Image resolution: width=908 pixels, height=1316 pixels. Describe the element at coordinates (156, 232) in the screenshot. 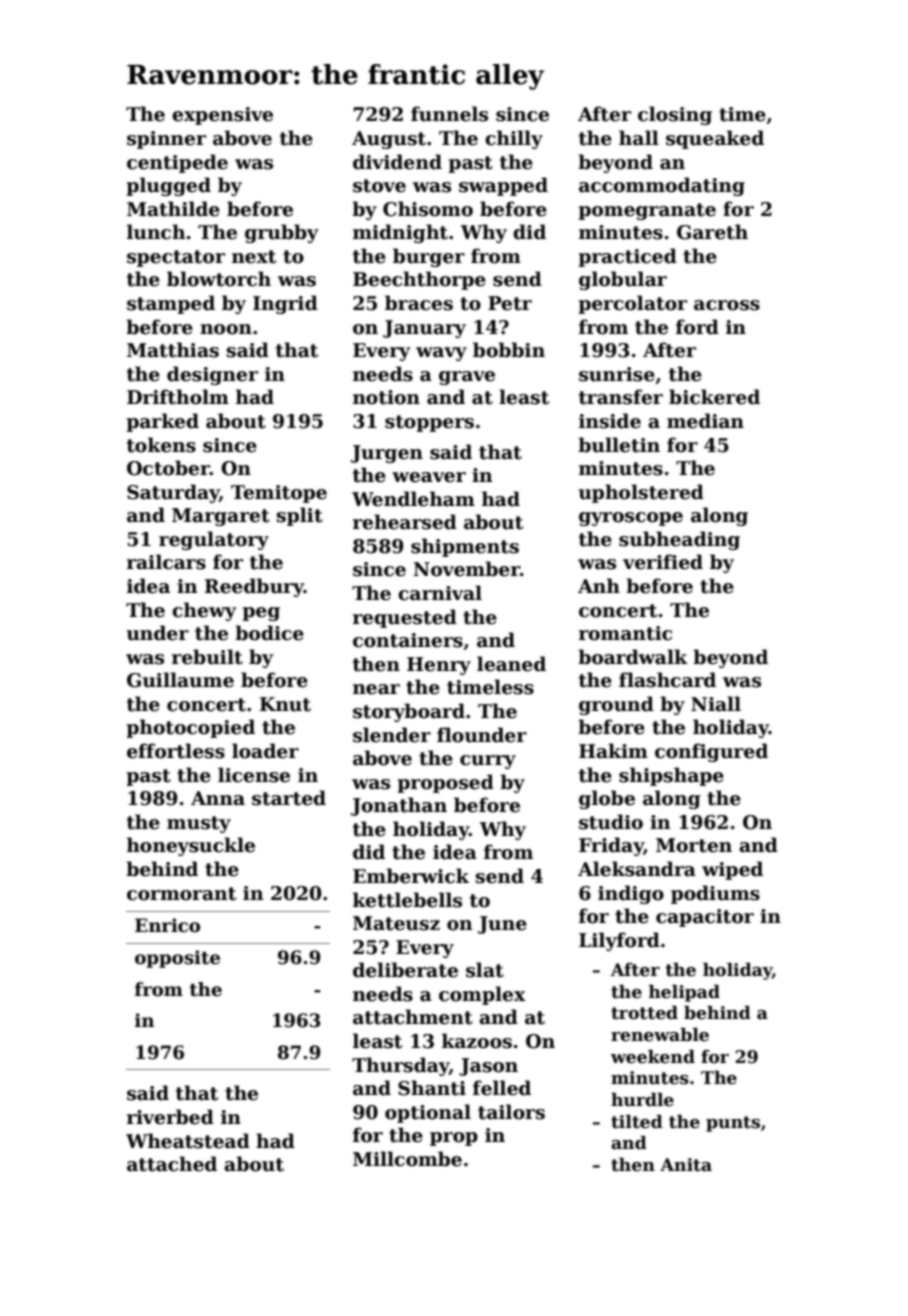

I see `lunch` at that location.
